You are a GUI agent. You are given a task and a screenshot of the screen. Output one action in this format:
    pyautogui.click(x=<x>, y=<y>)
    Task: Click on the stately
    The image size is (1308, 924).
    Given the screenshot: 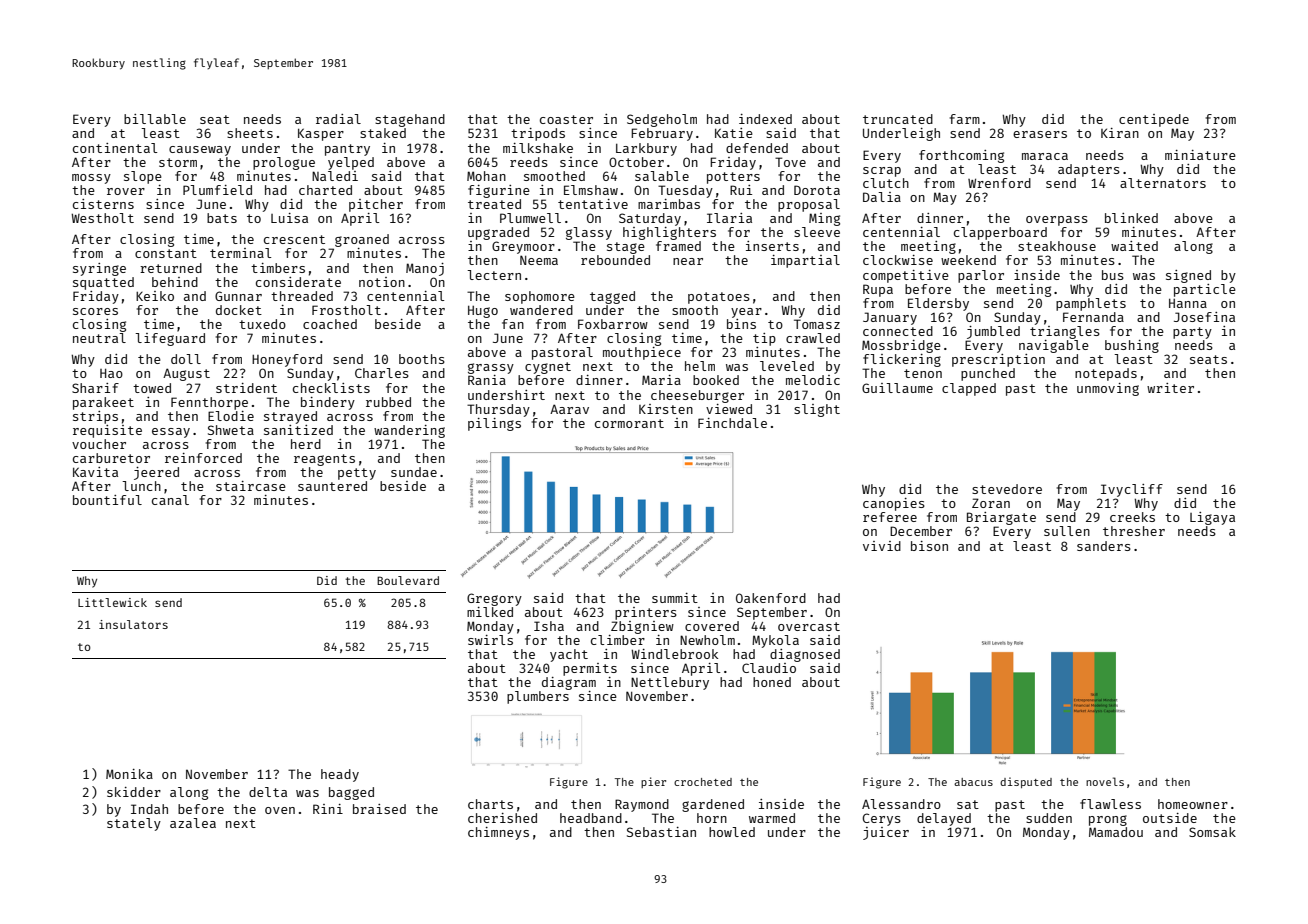 What is the action you would take?
    pyautogui.click(x=134, y=824)
